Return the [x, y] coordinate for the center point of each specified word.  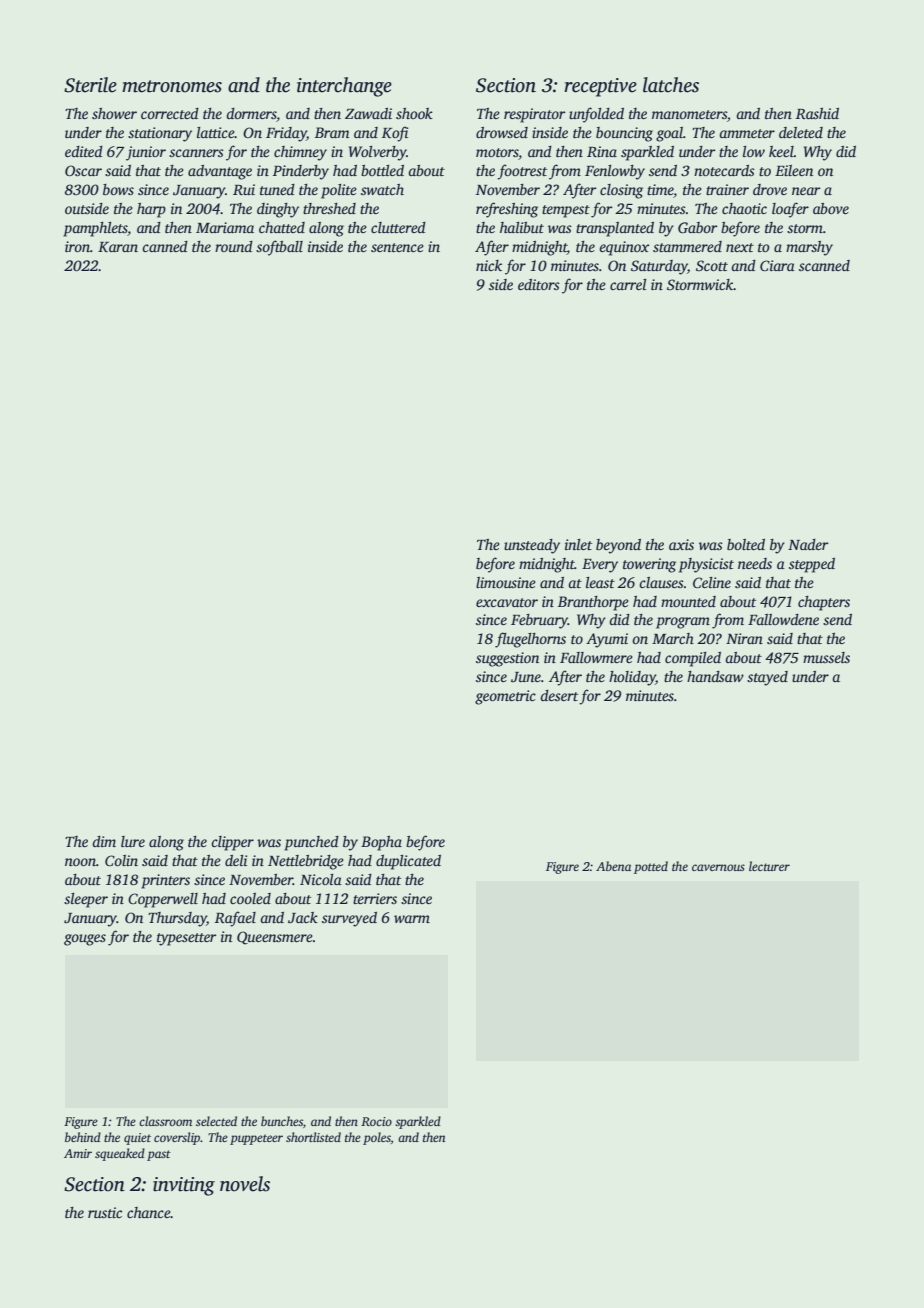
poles [377, 1138]
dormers [251, 115]
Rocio [376, 1121]
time [660, 189]
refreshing [507, 210]
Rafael [235, 919]
